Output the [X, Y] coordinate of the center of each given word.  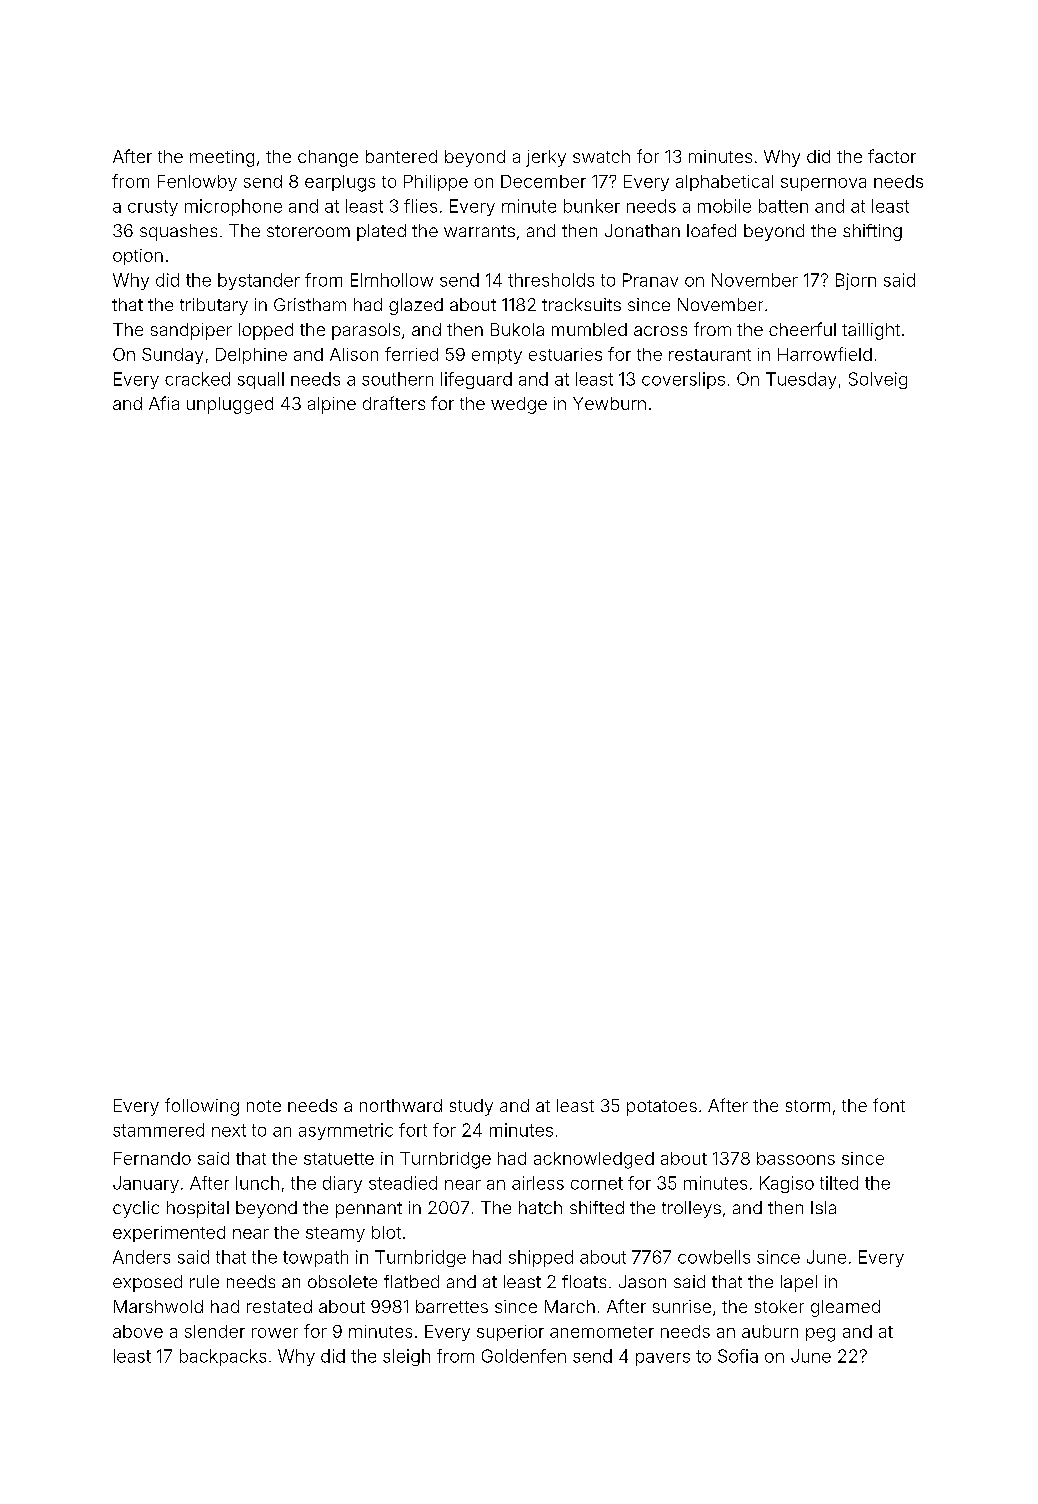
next [229, 1130]
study [471, 1107]
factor [892, 156]
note [264, 1106]
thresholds [551, 280]
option [138, 257]
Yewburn [609, 403]
